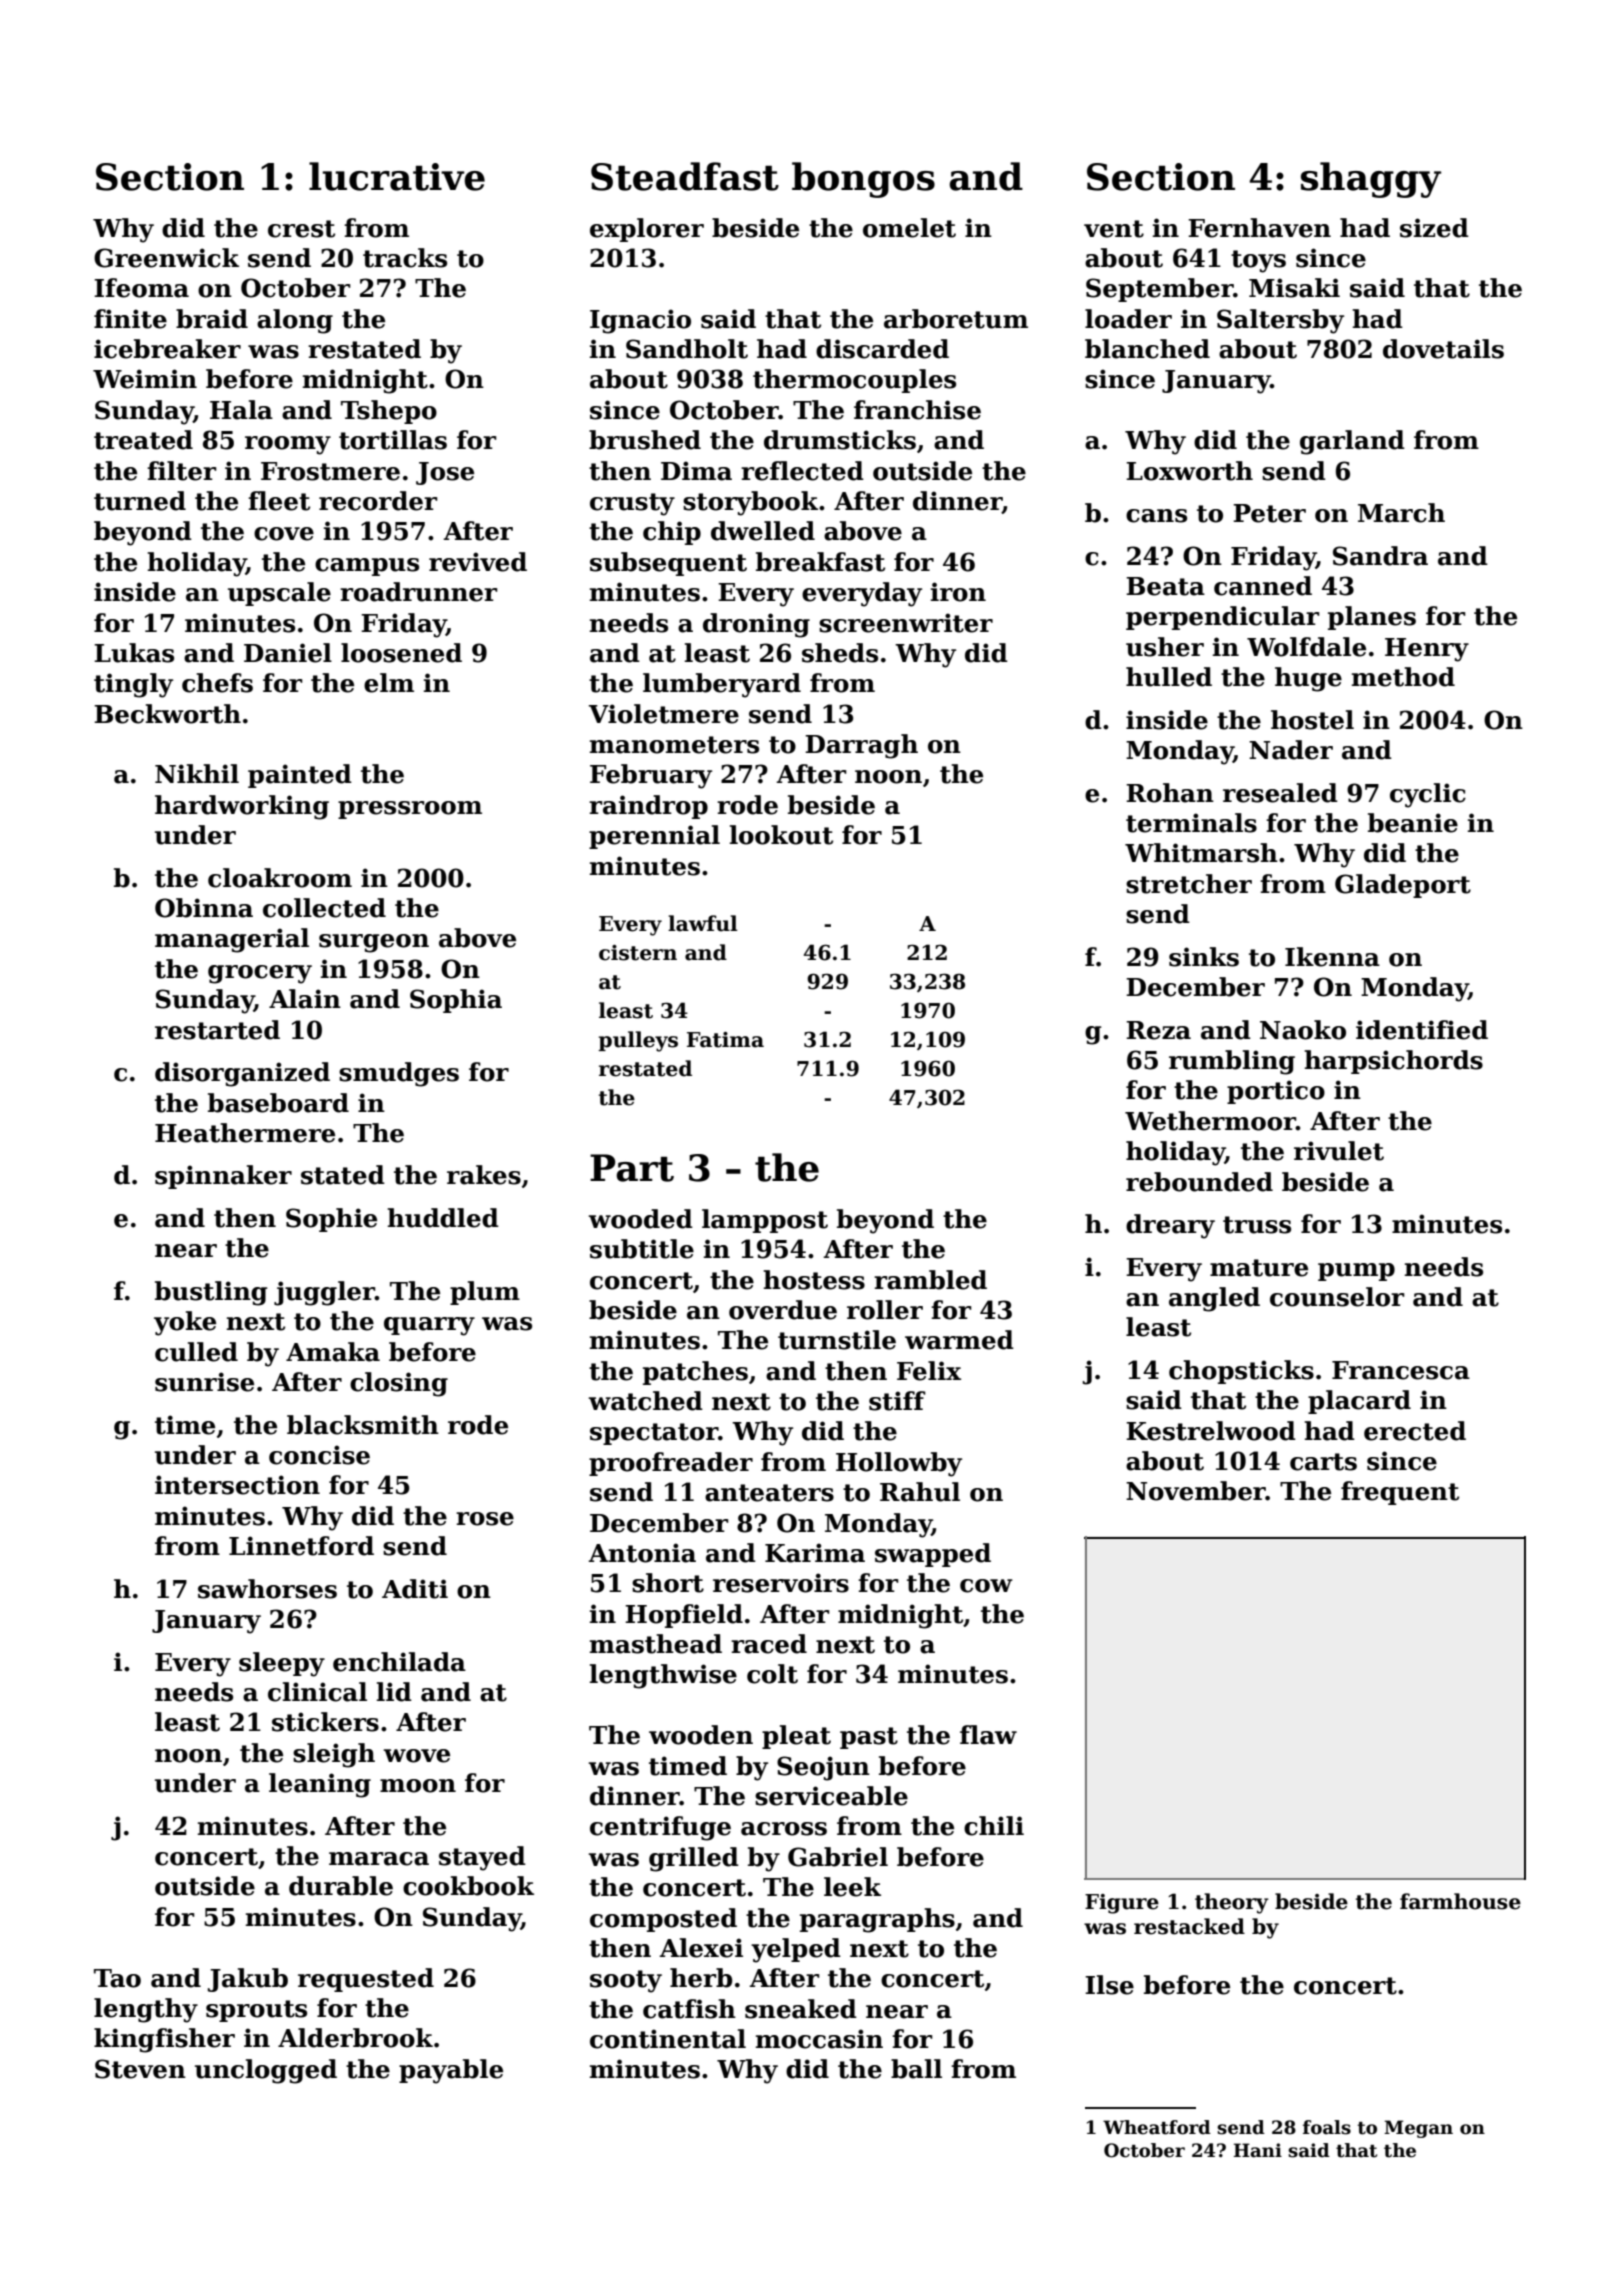 The image size is (1620, 2292). What do you see at coordinates (781, 835) in the screenshot?
I see `lookout` at bounding box center [781, 835].
